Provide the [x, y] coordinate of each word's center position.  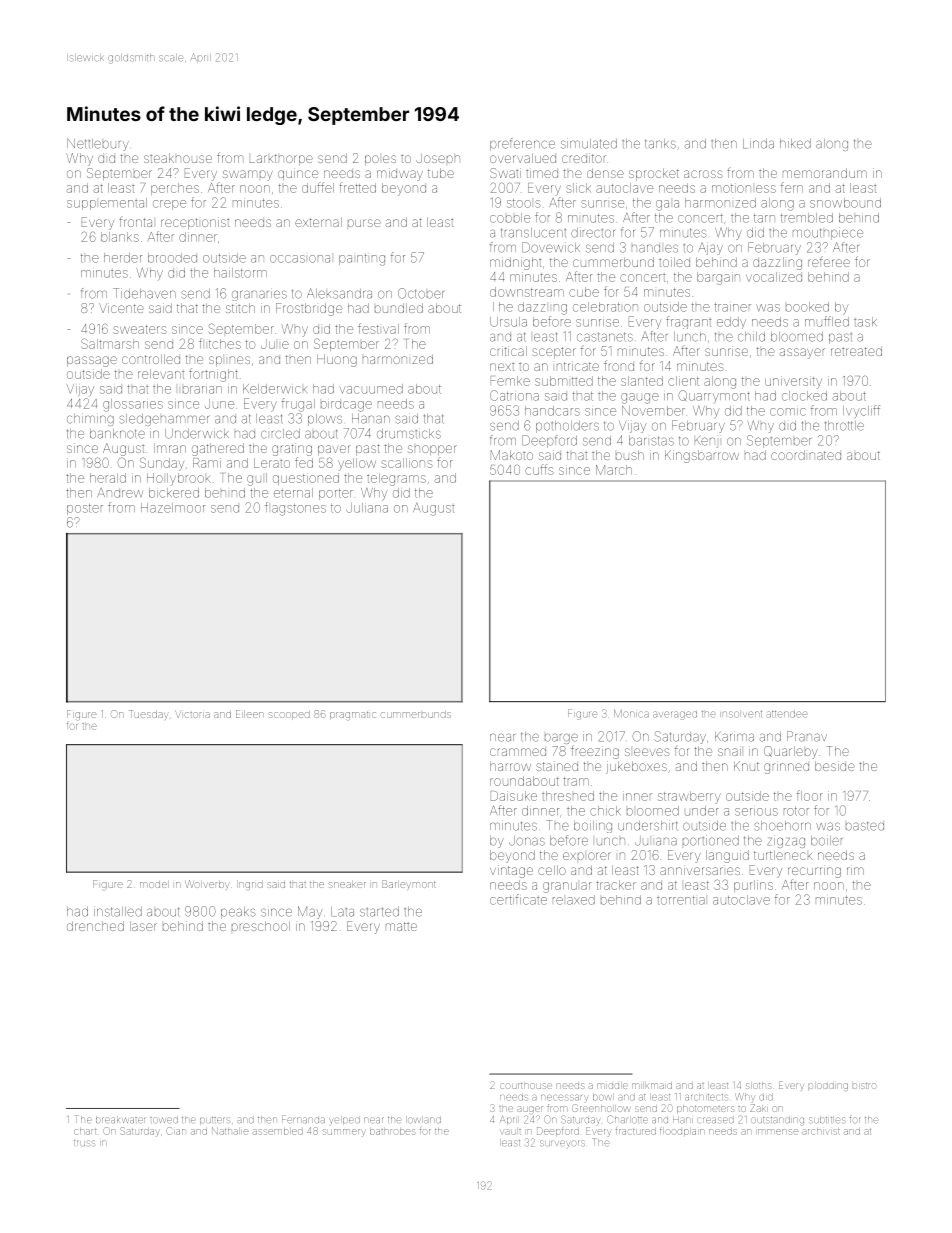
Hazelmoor [173, 508]
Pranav [807, 736]
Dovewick [551, 247]
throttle [844, 426]
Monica [631, 714]
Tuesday [149, 715]
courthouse [526, 1086]
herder [123, 258]
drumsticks [409, 433]
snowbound [845, 203]
